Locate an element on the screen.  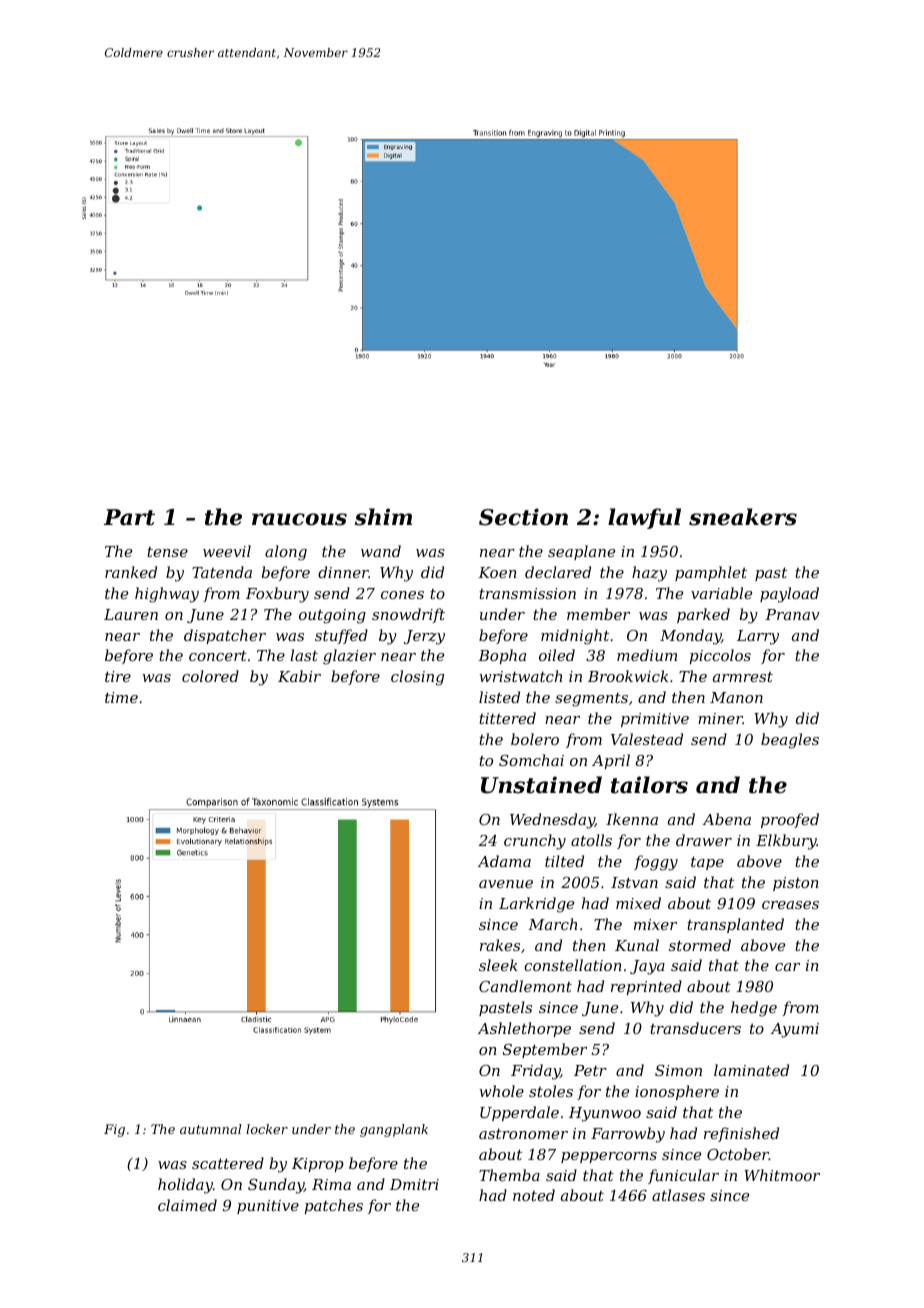
Candlemont is located at coordinates (525, 986).
